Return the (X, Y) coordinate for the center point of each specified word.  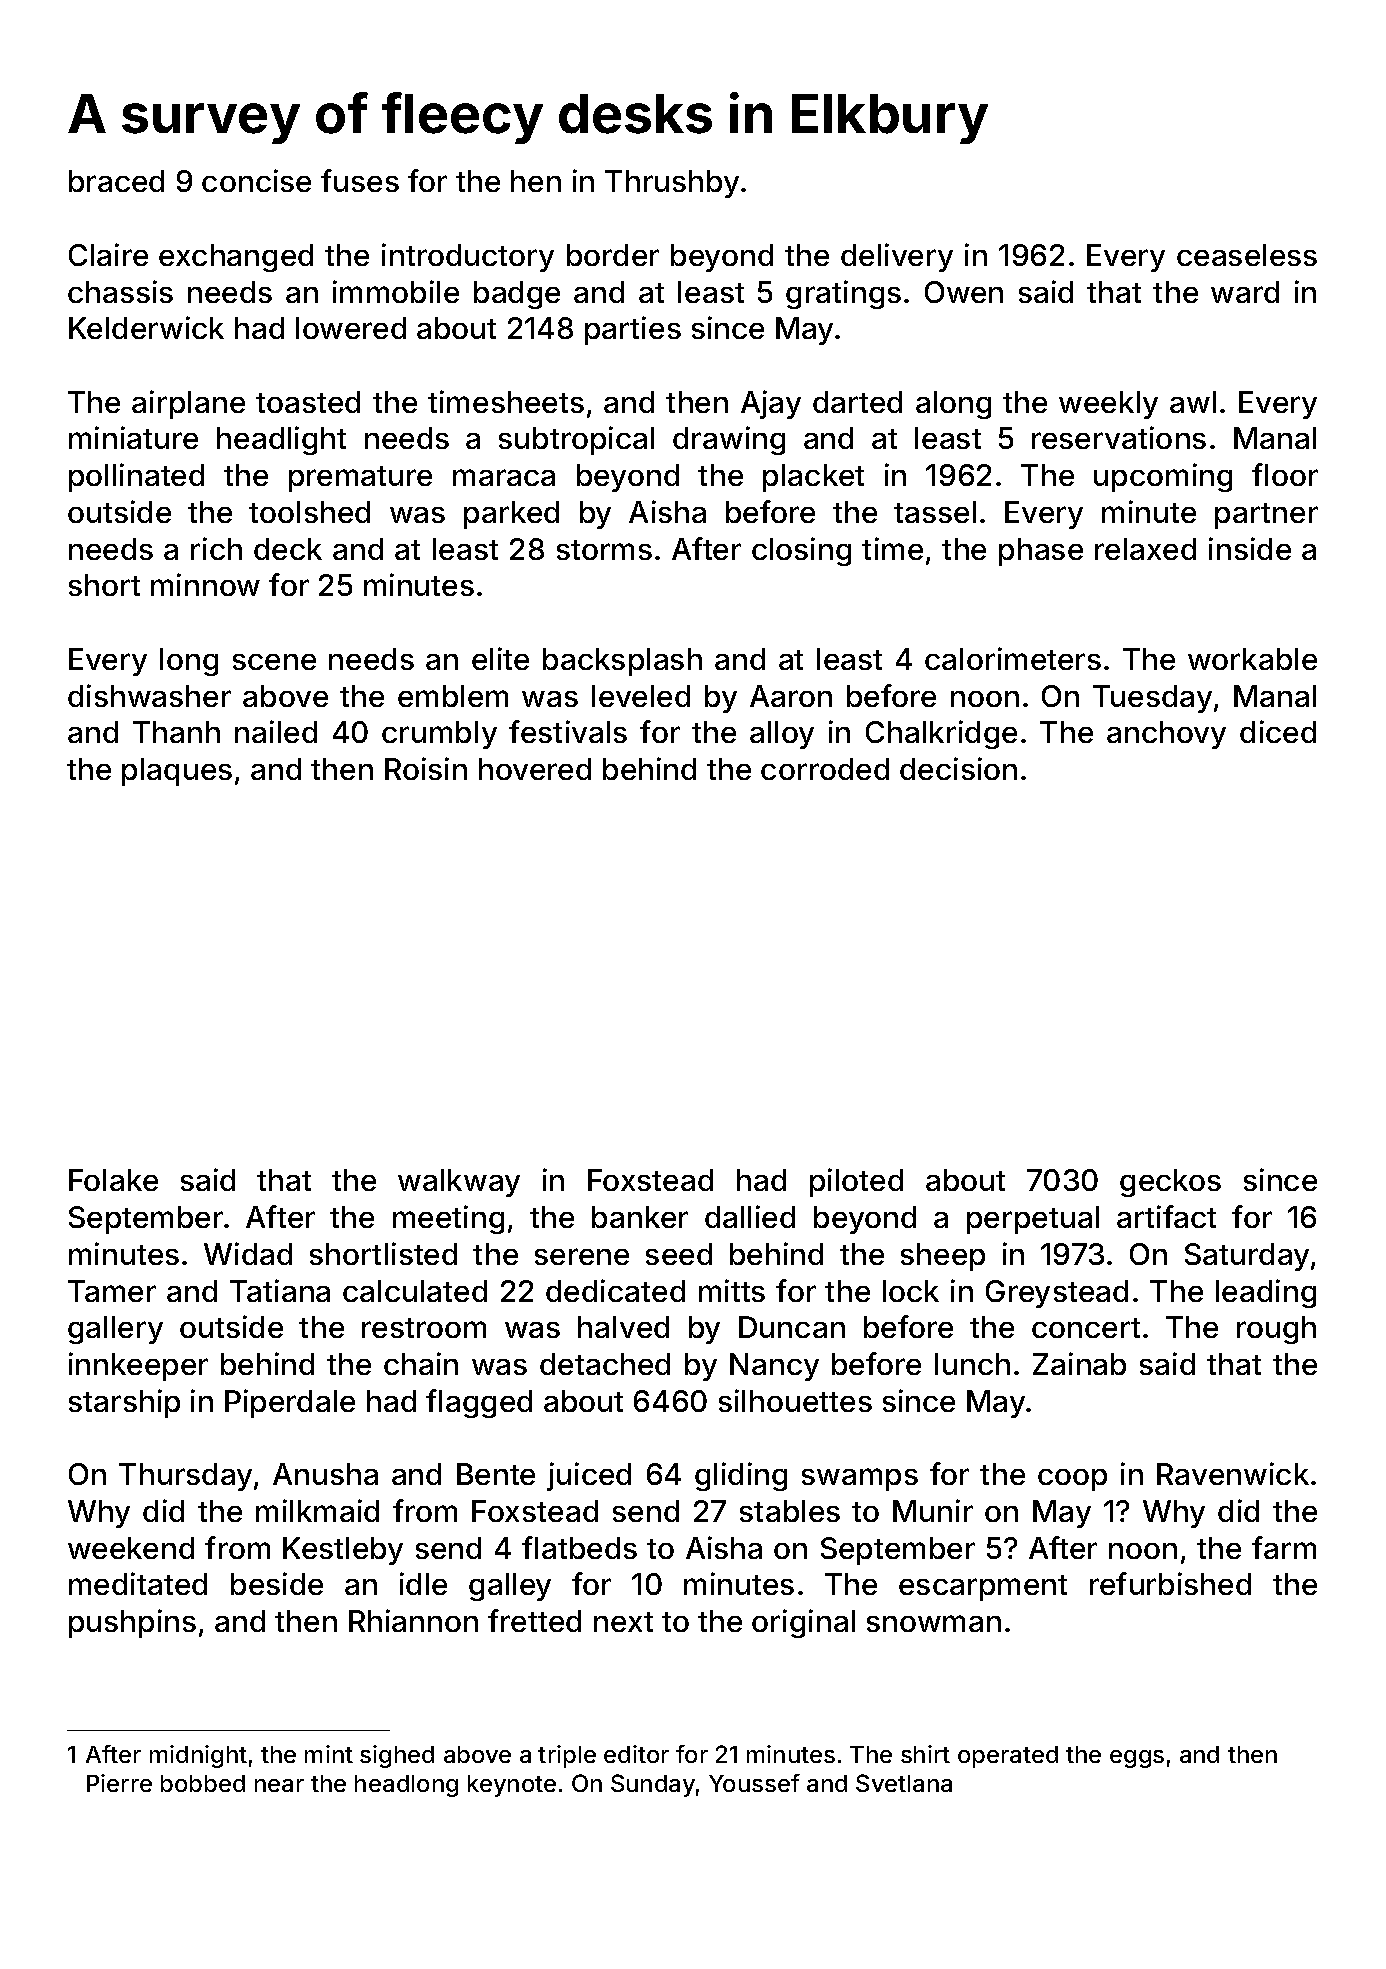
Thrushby (672, 184)
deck (288, 549)
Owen (964, 292)
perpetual (1033, 1220)
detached (605, 1364)
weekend (131, 1548)
